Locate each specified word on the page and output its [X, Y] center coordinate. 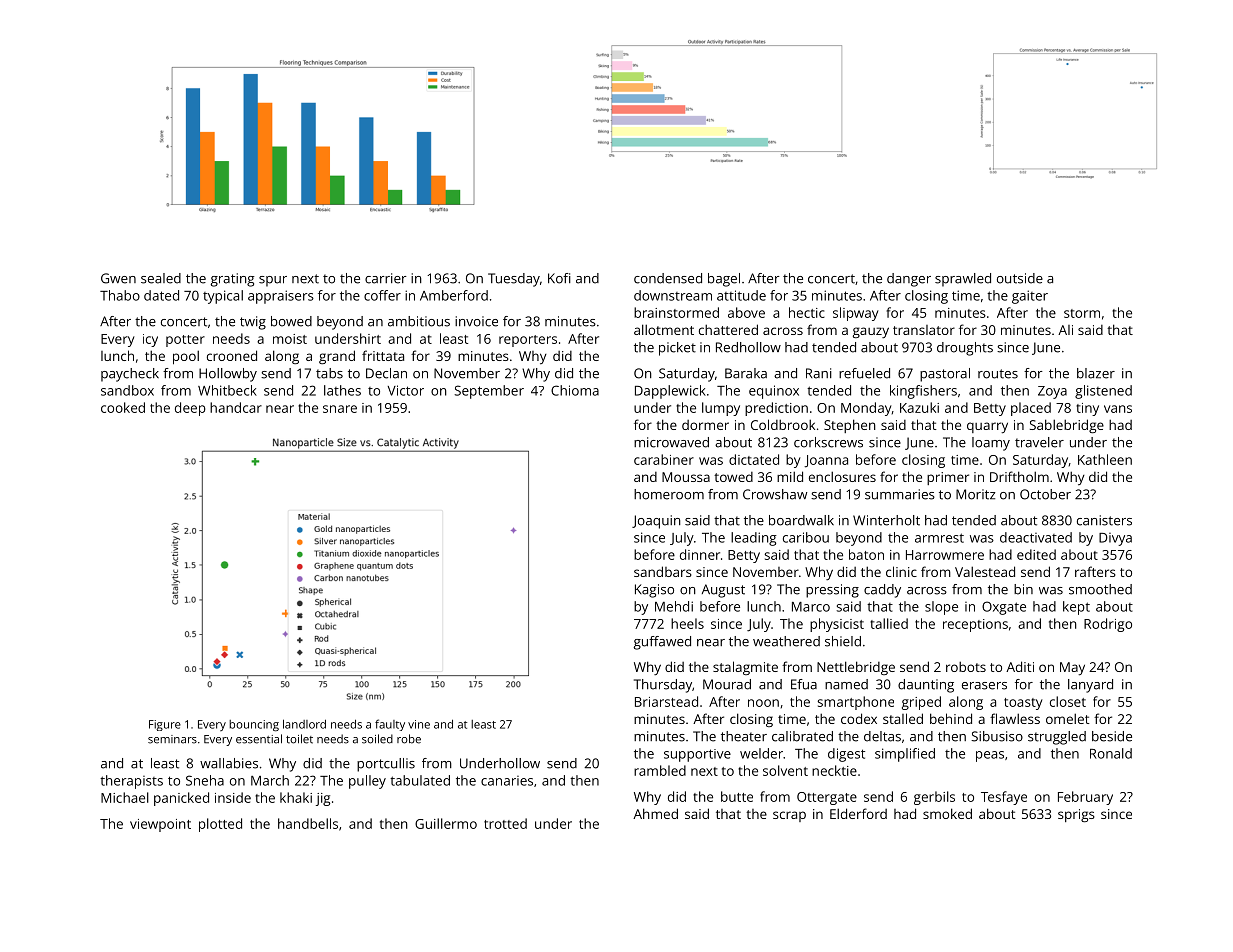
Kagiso [654, 591]
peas [990, 756]
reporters [528, 341]
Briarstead [666, 701]
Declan [386, 373]
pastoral [945, 375]
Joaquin [656, 522]
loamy [991, 444]
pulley [367, 782]
